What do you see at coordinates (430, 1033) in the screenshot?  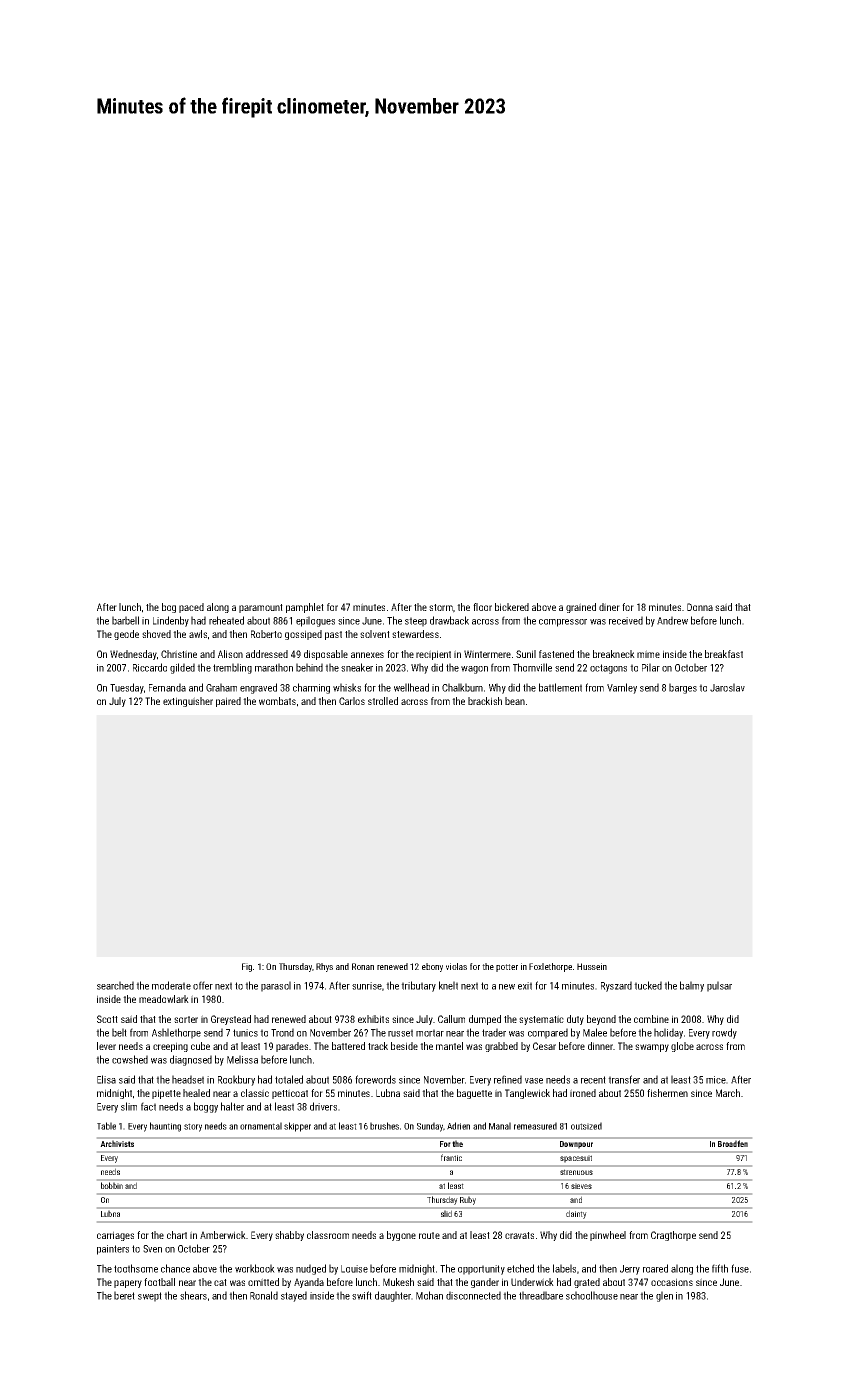 I see `mortar` at bounding box center [430, 1033].
